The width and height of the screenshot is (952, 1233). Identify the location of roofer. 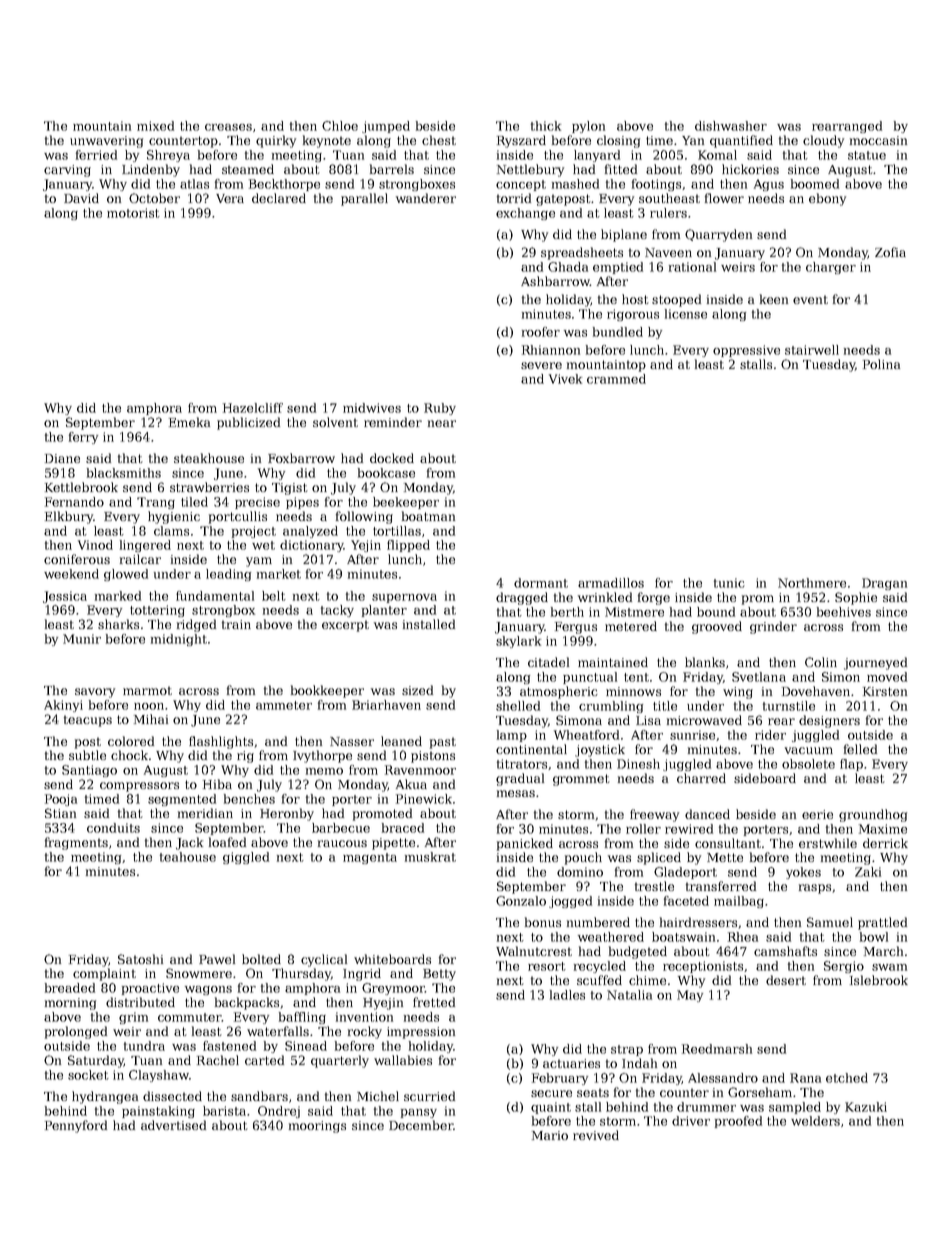
(541, 332).
